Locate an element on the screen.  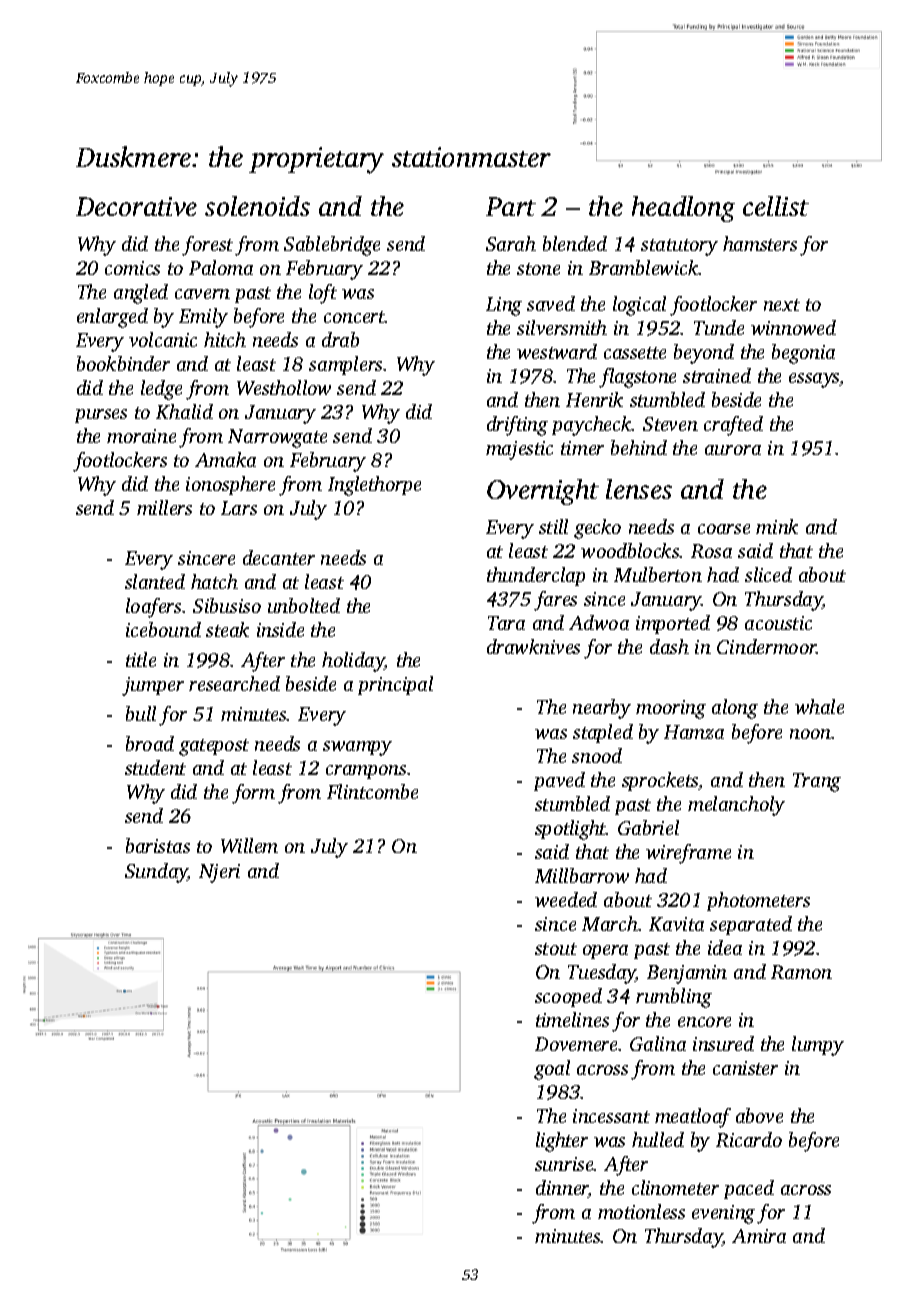
drawknives is located at coordinates (533, 646).
